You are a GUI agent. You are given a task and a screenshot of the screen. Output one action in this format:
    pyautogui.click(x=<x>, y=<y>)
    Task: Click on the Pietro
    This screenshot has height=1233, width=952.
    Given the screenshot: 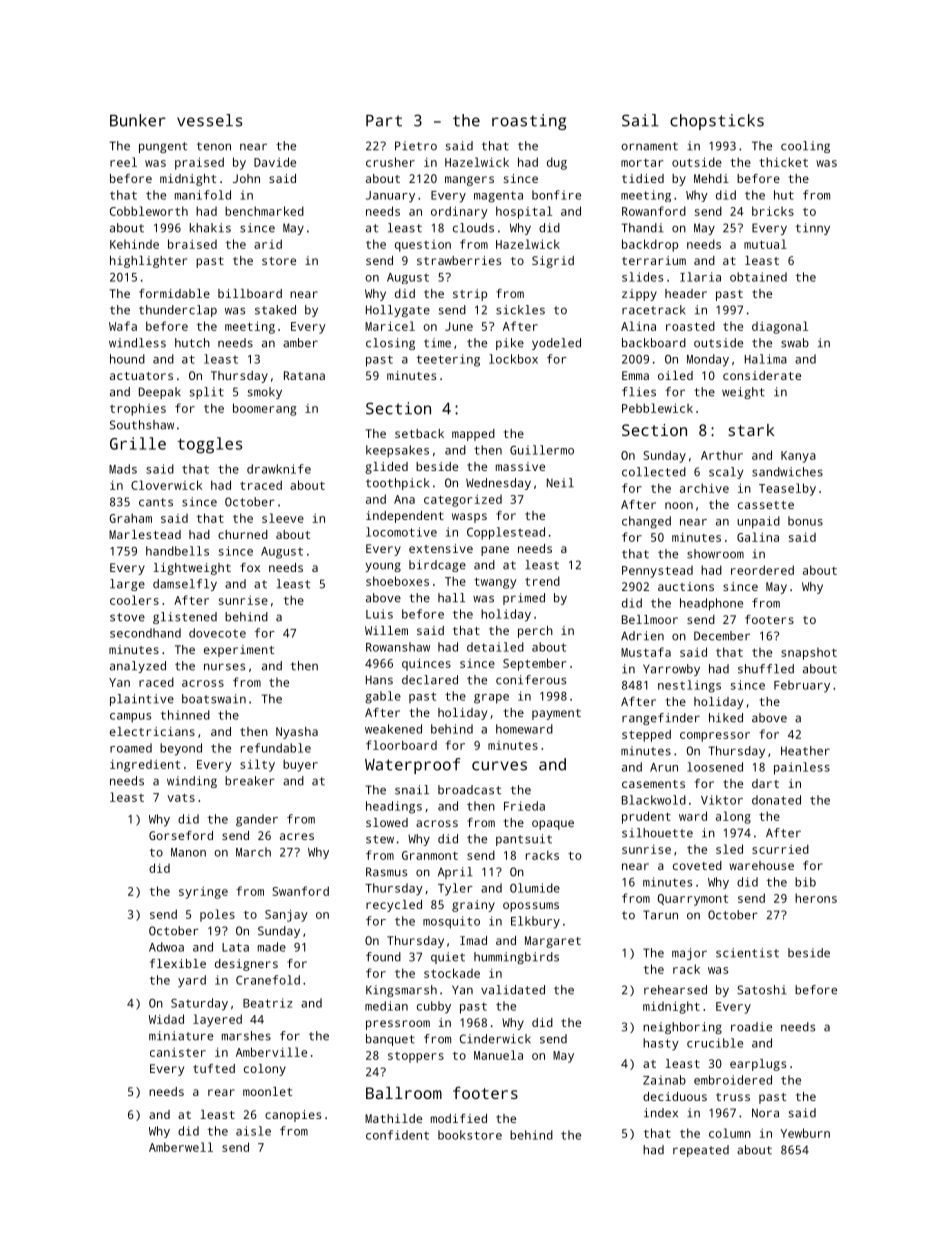 What is the action you would take?
    pyautogui.click(x=416, y=146)
